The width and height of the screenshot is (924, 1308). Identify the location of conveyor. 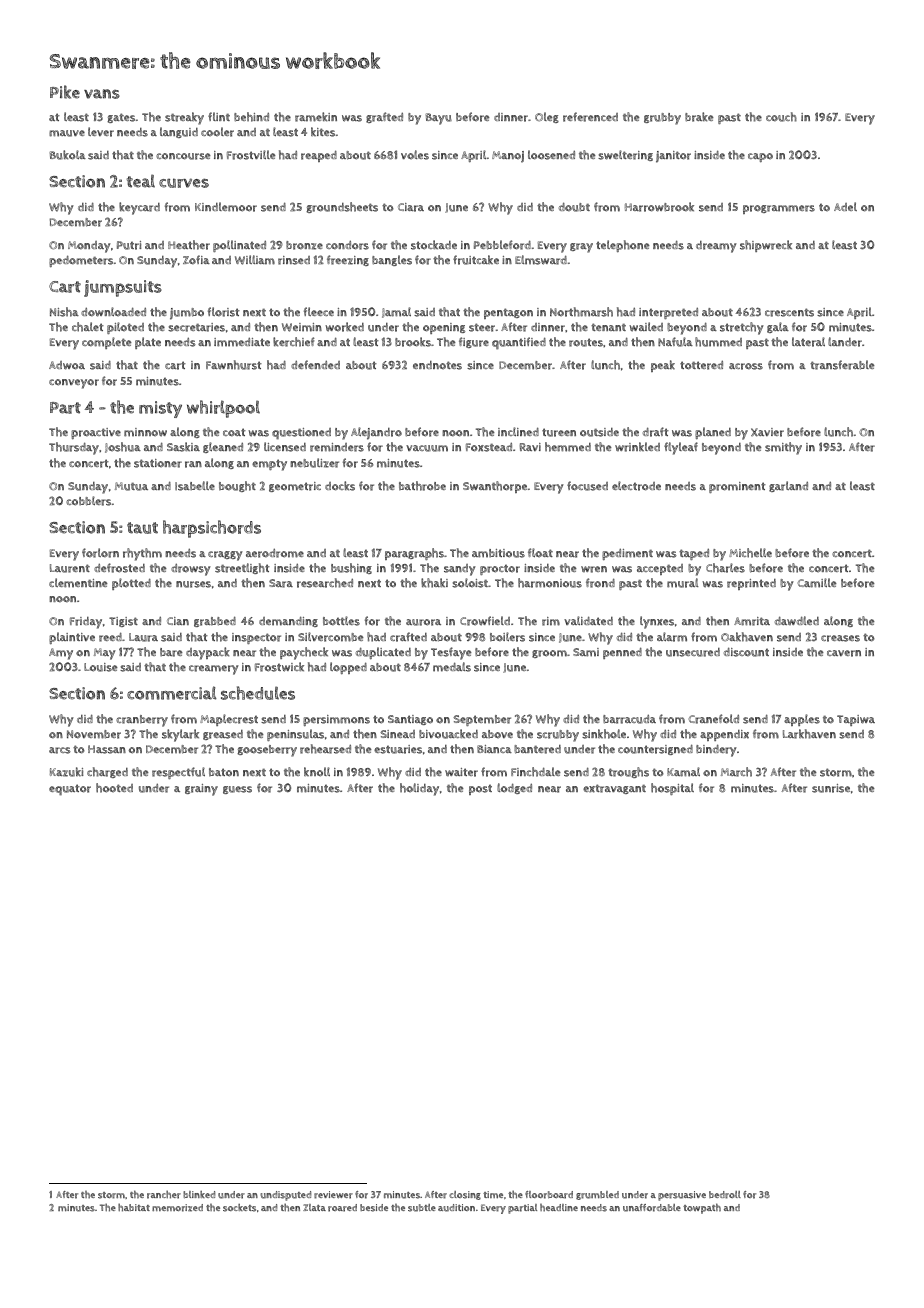
(74, 384).
